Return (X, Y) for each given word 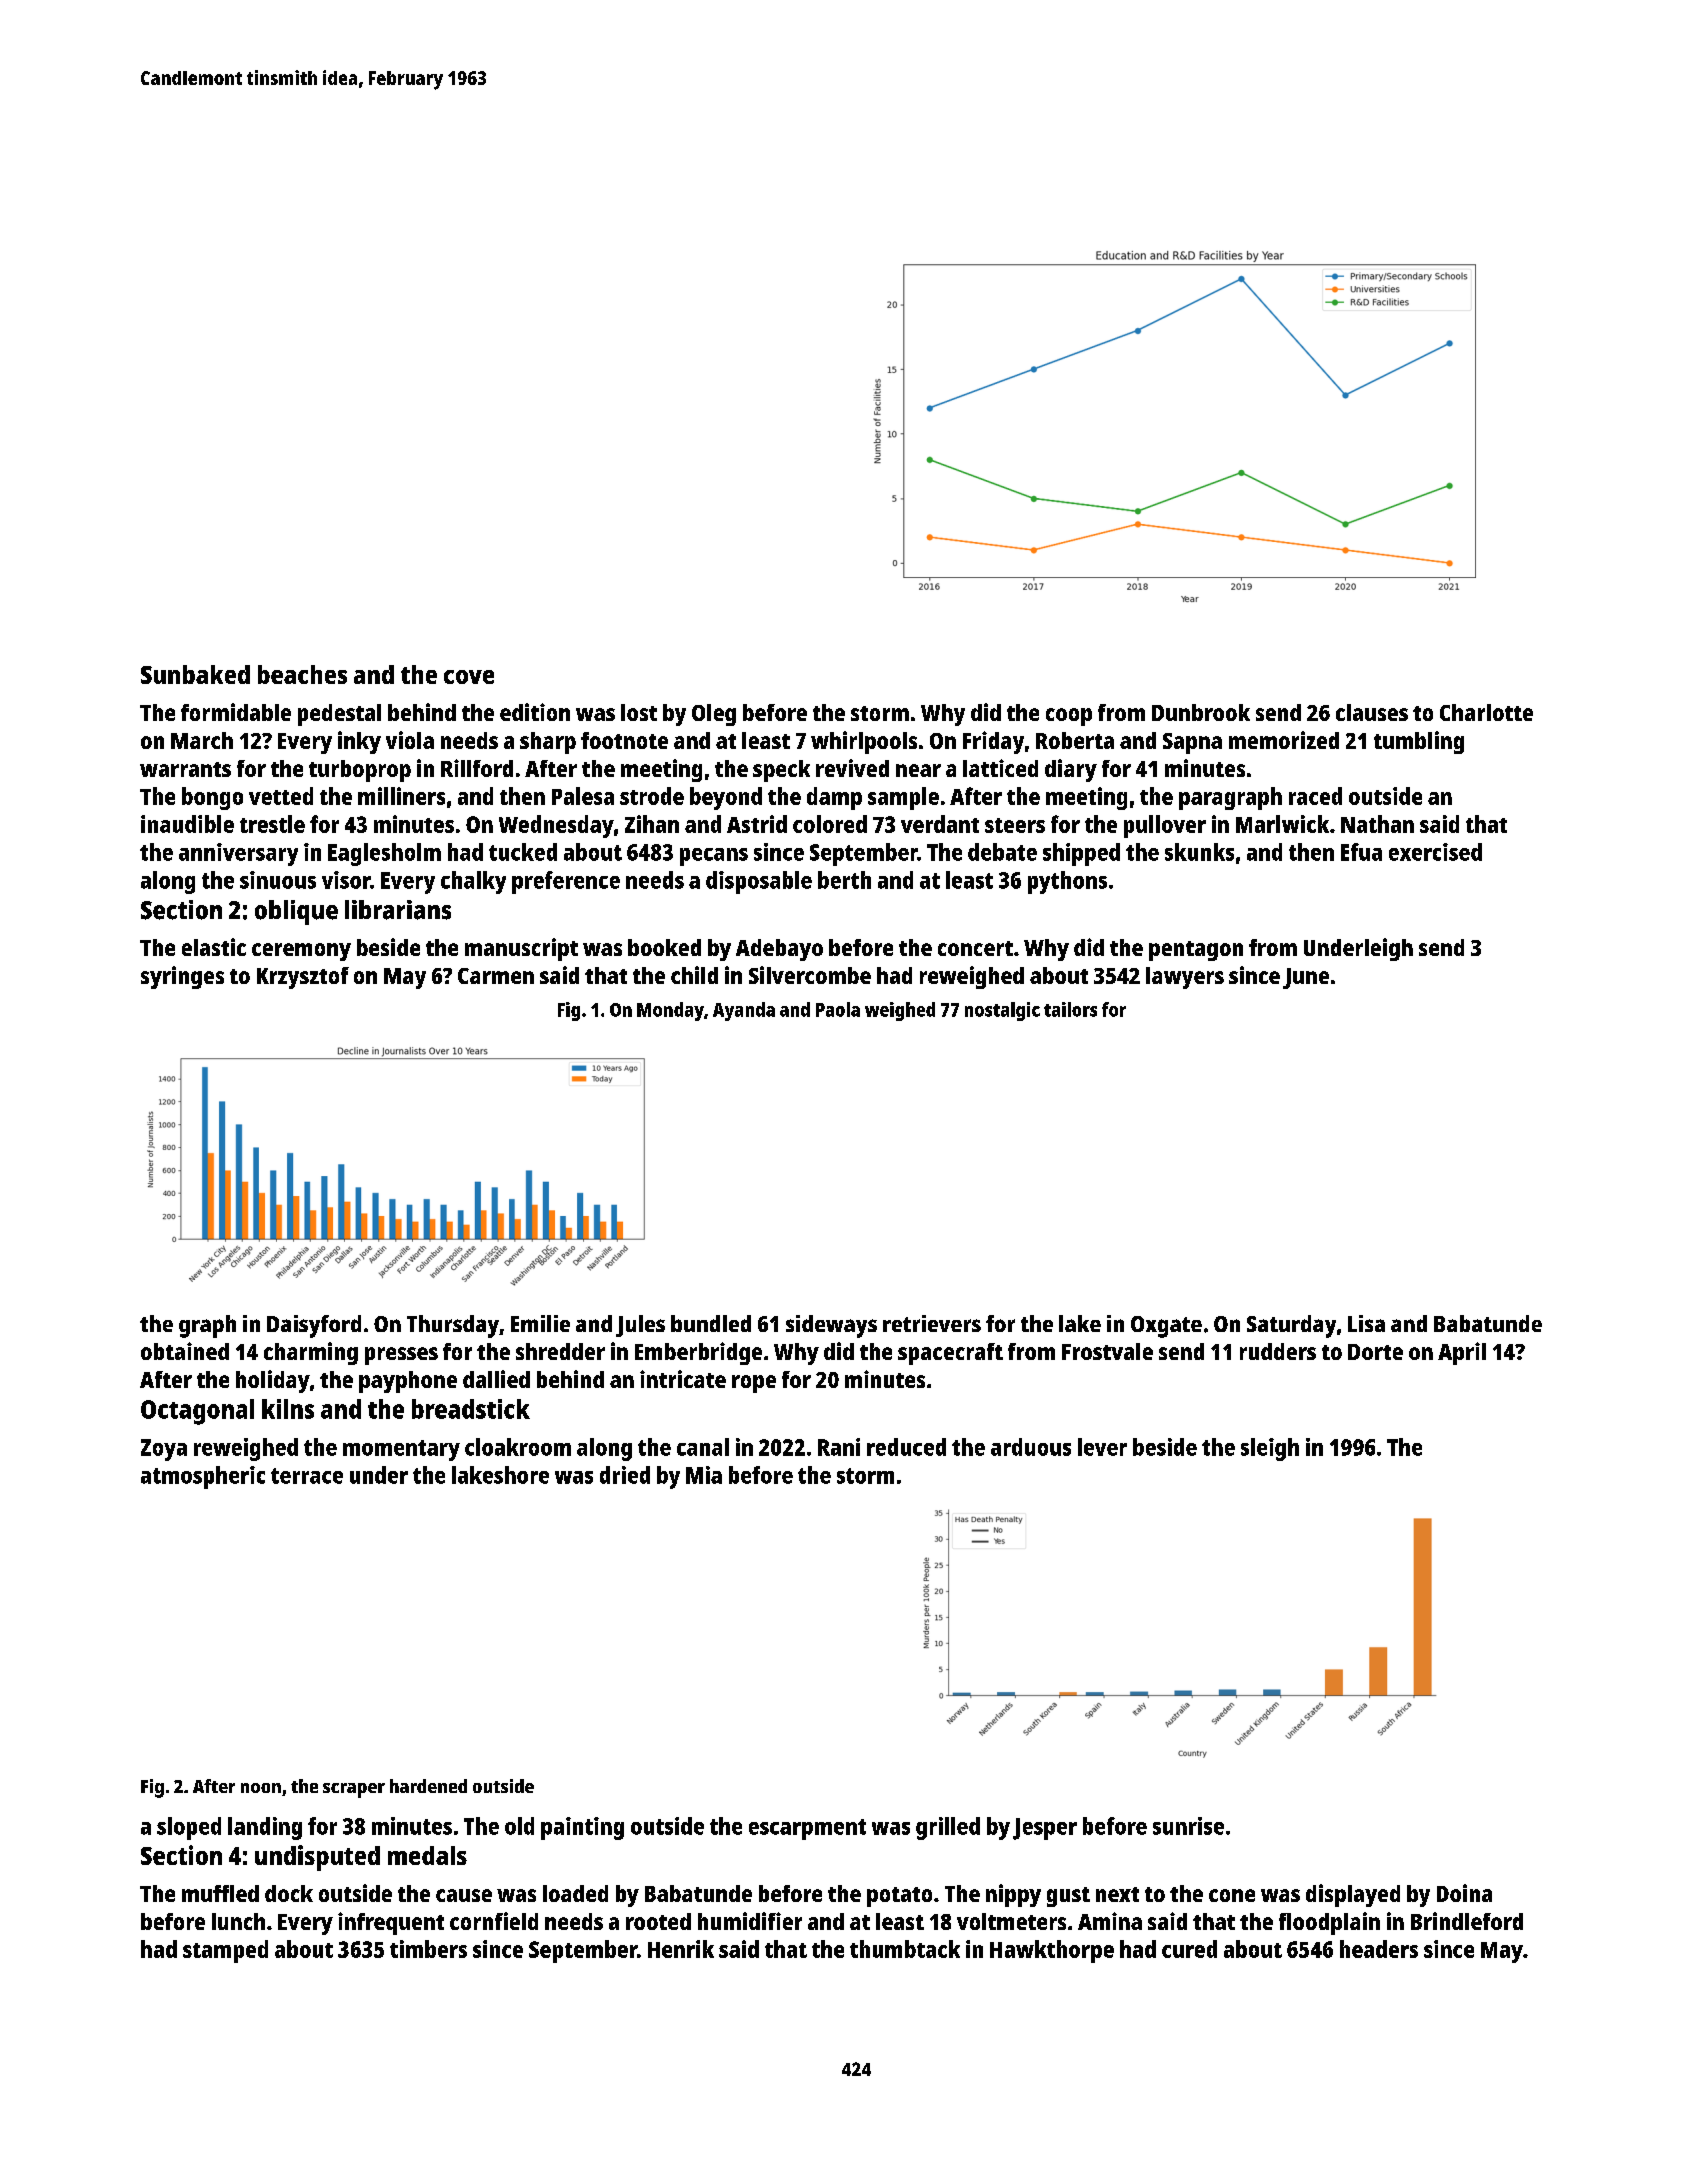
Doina (1464, 1893)
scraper (354, 1790)
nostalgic (1002, 1011)
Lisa (1366, 1323)
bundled (711, 1323)
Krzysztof (303, 978)
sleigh (1270, 1449)
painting (582, 1828)
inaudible (187, 824)
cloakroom (518, 1447)
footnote (624, 740)
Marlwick (1282, 824)
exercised (1435, 852)
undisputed (317, 1858)
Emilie (540, 1323)
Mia (704, 1475)
